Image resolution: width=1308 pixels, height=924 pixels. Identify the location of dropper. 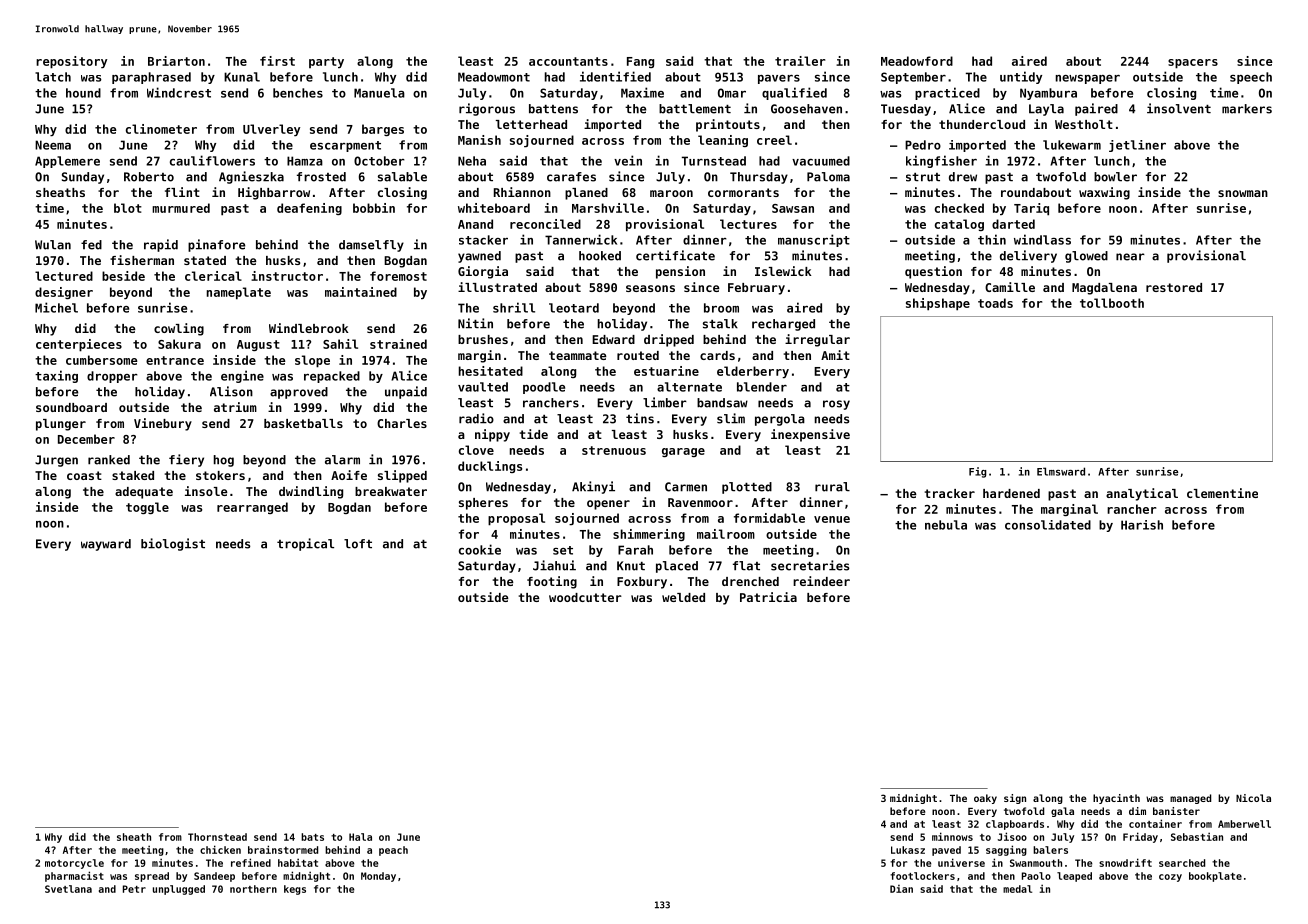
(112, 377).
